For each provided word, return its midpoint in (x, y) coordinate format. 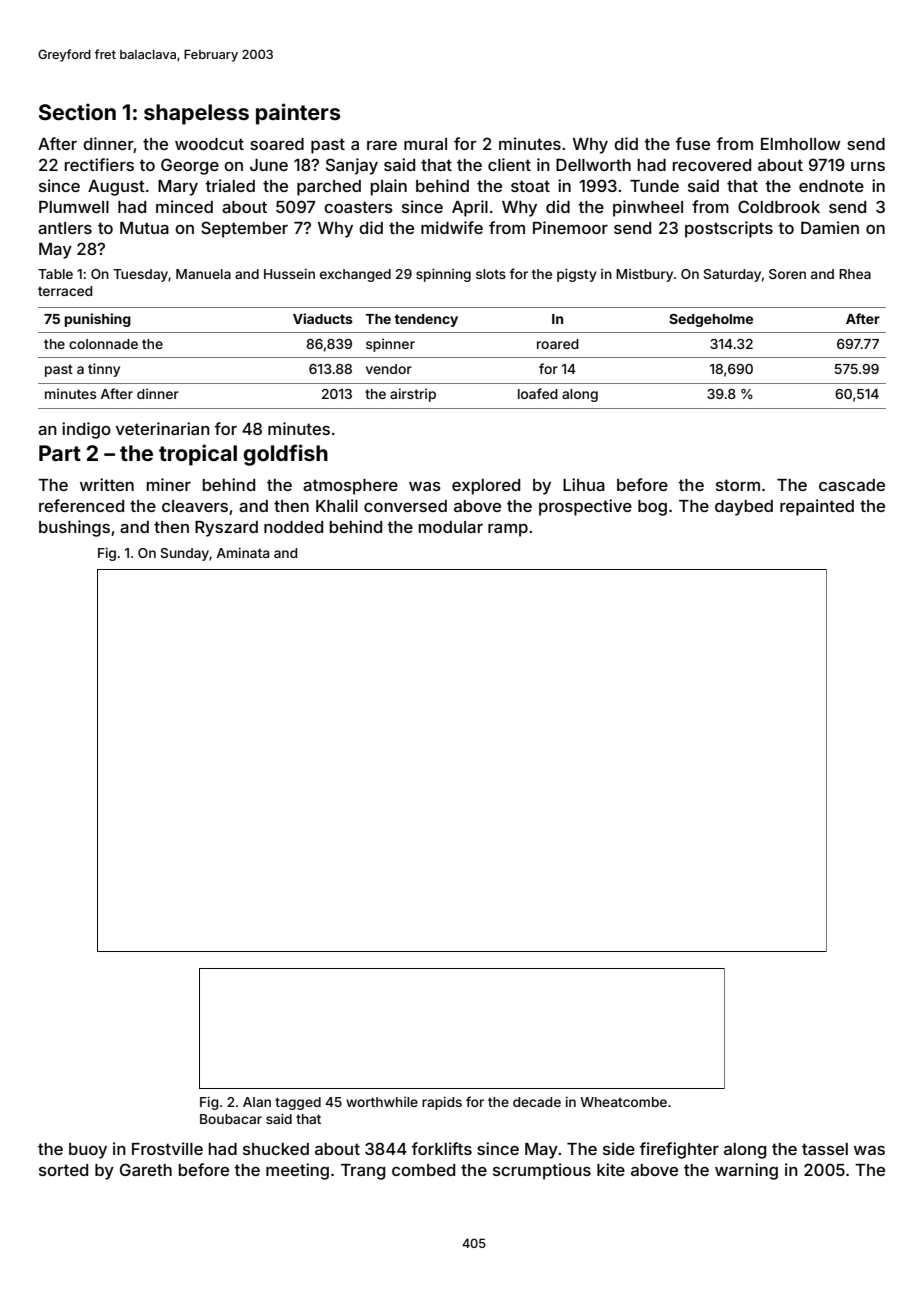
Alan (257, 1102)
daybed (744, 508)
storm (738, 485)
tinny (104, 370)
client (509, 164)
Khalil (337, 505)
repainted (817, 507)
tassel (825, 1149)
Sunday (185, 554)
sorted (63, 1170)
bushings (74, 528)
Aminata (243, 552)
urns (868, 166)
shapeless (196, 114)
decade (537, 1102)
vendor (389, 369)
